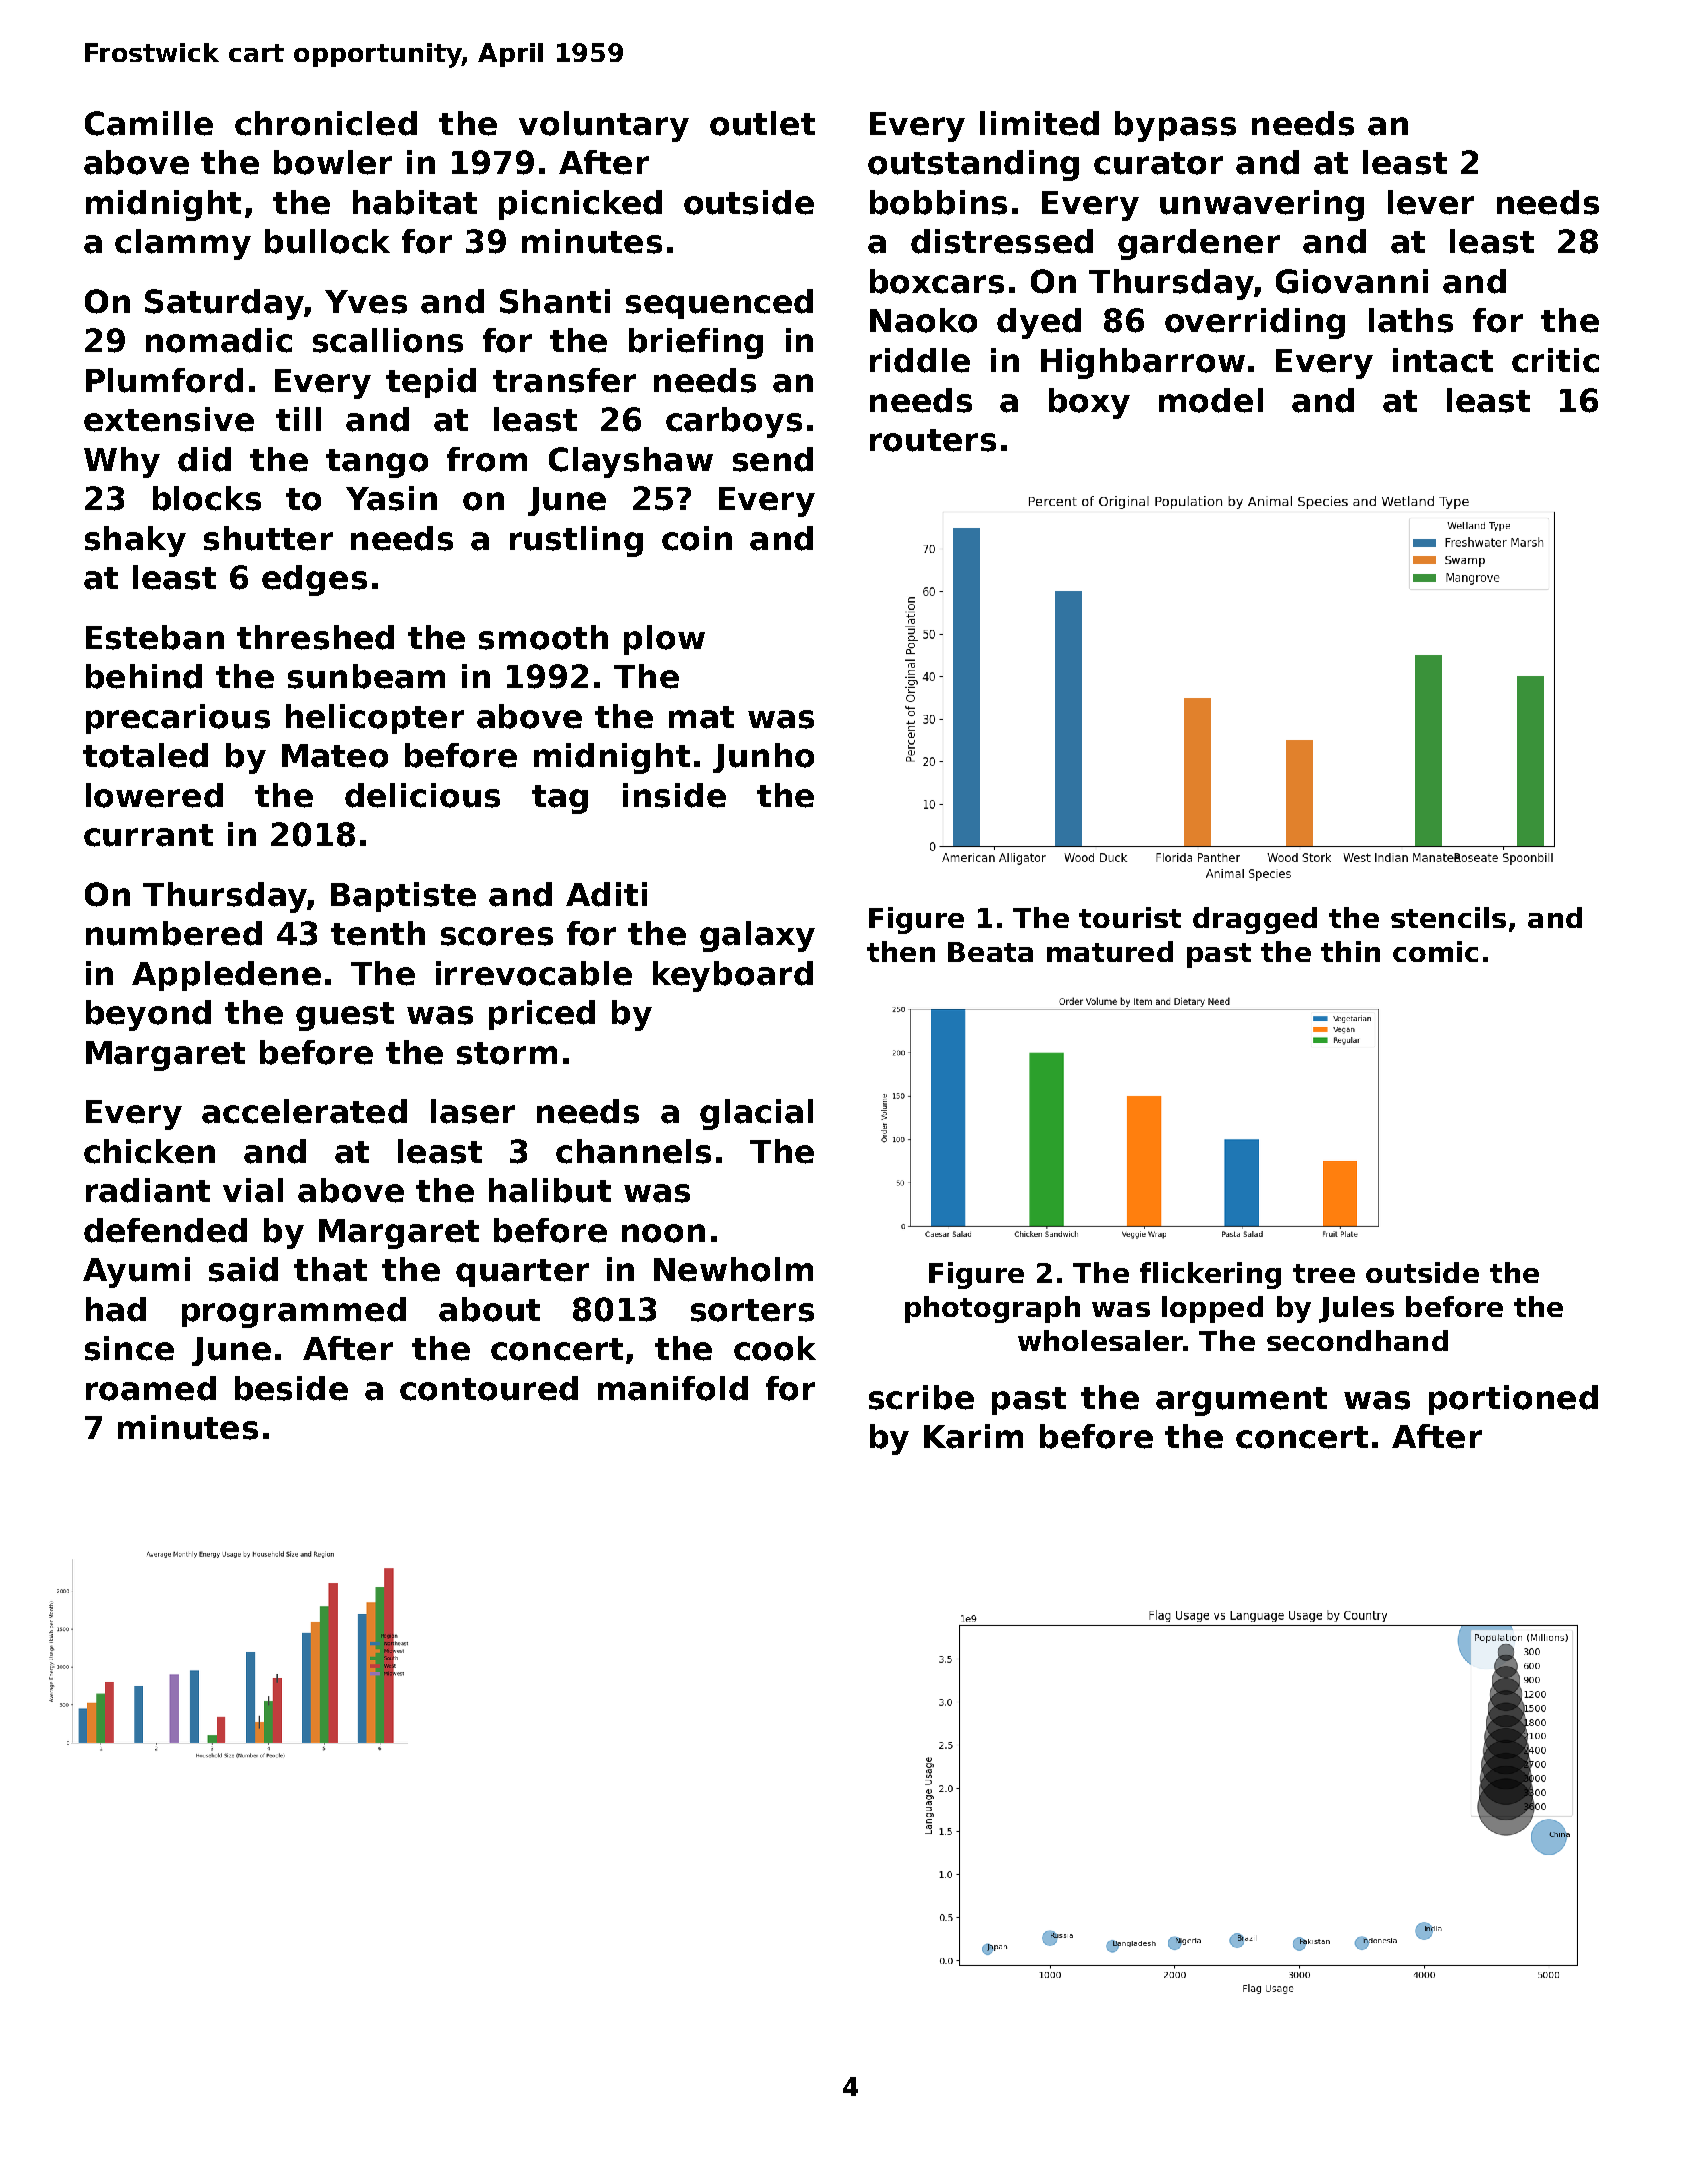  What do you see at coordinates (151, 1388) in the page?
I see `roamed` at bounding box center [151, 1388].
